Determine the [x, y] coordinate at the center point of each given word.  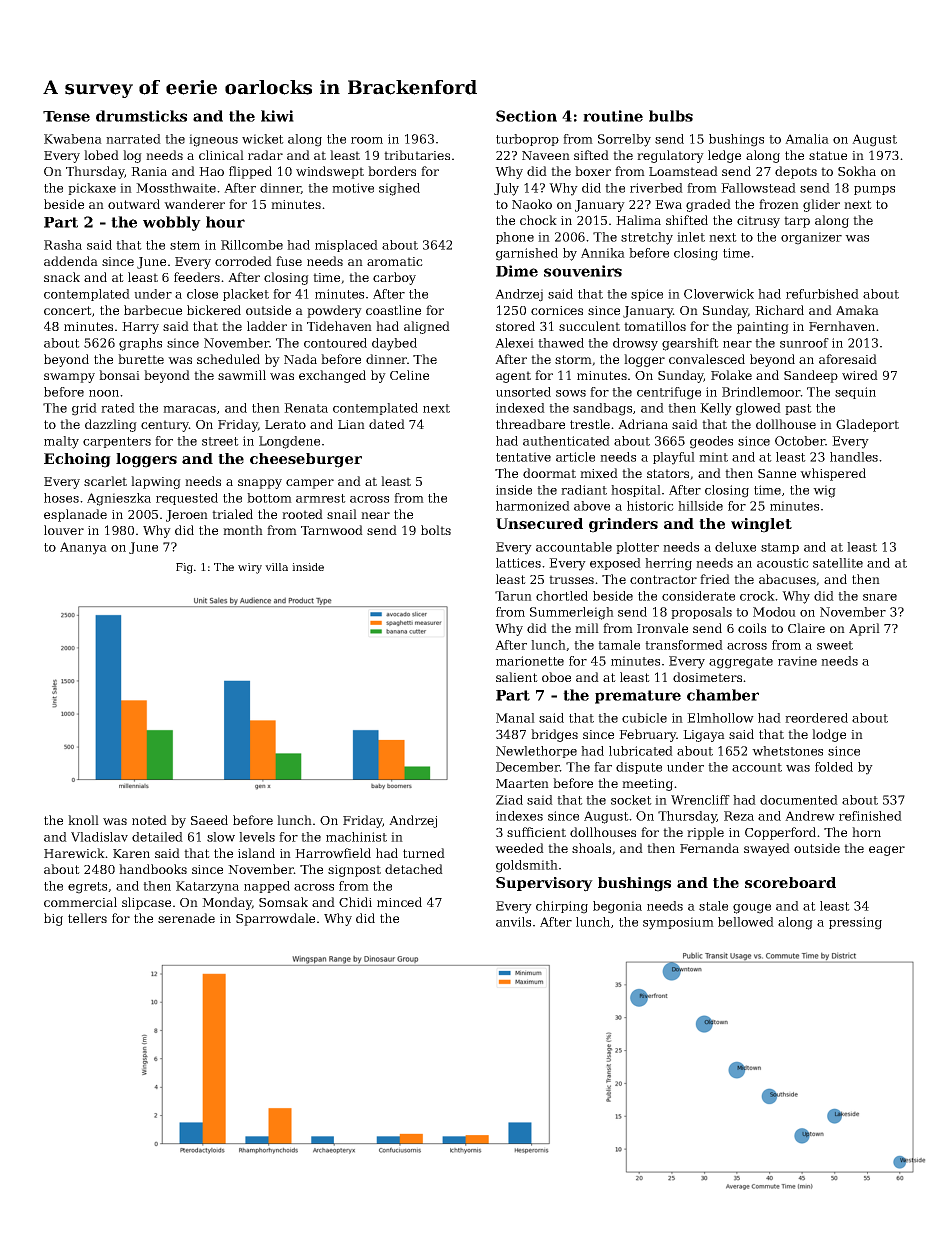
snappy [260, 484]
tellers [87, 918]
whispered [833, 474]
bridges [554, 735]
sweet [835, 645]
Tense [66, 116]
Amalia [807, 139]
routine [613, 116]
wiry [250, 568]
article [575, 457]
